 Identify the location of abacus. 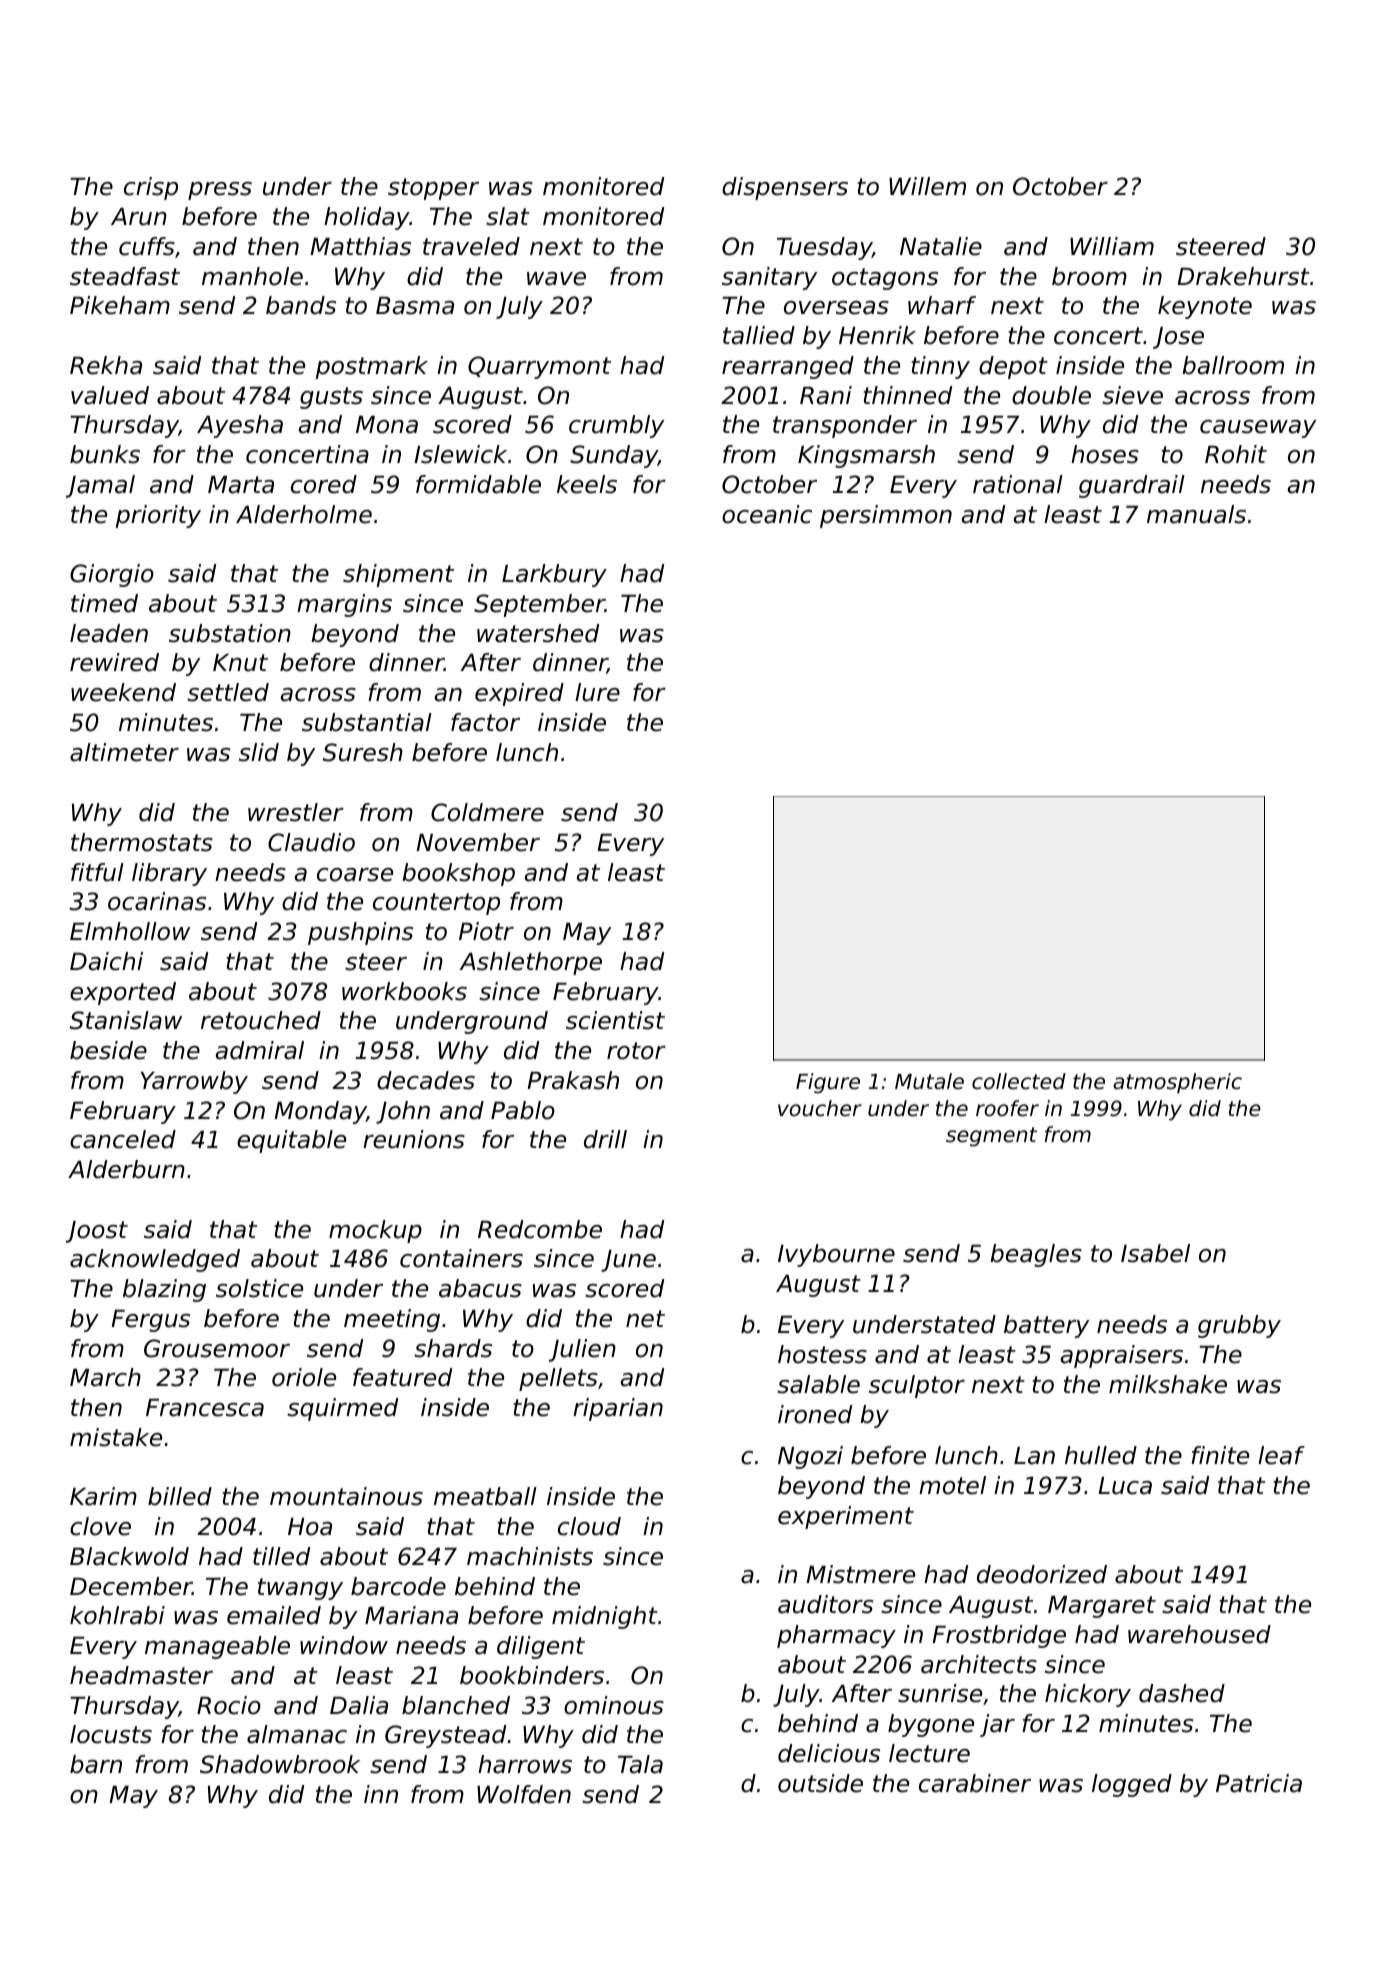
(480, 1288).
